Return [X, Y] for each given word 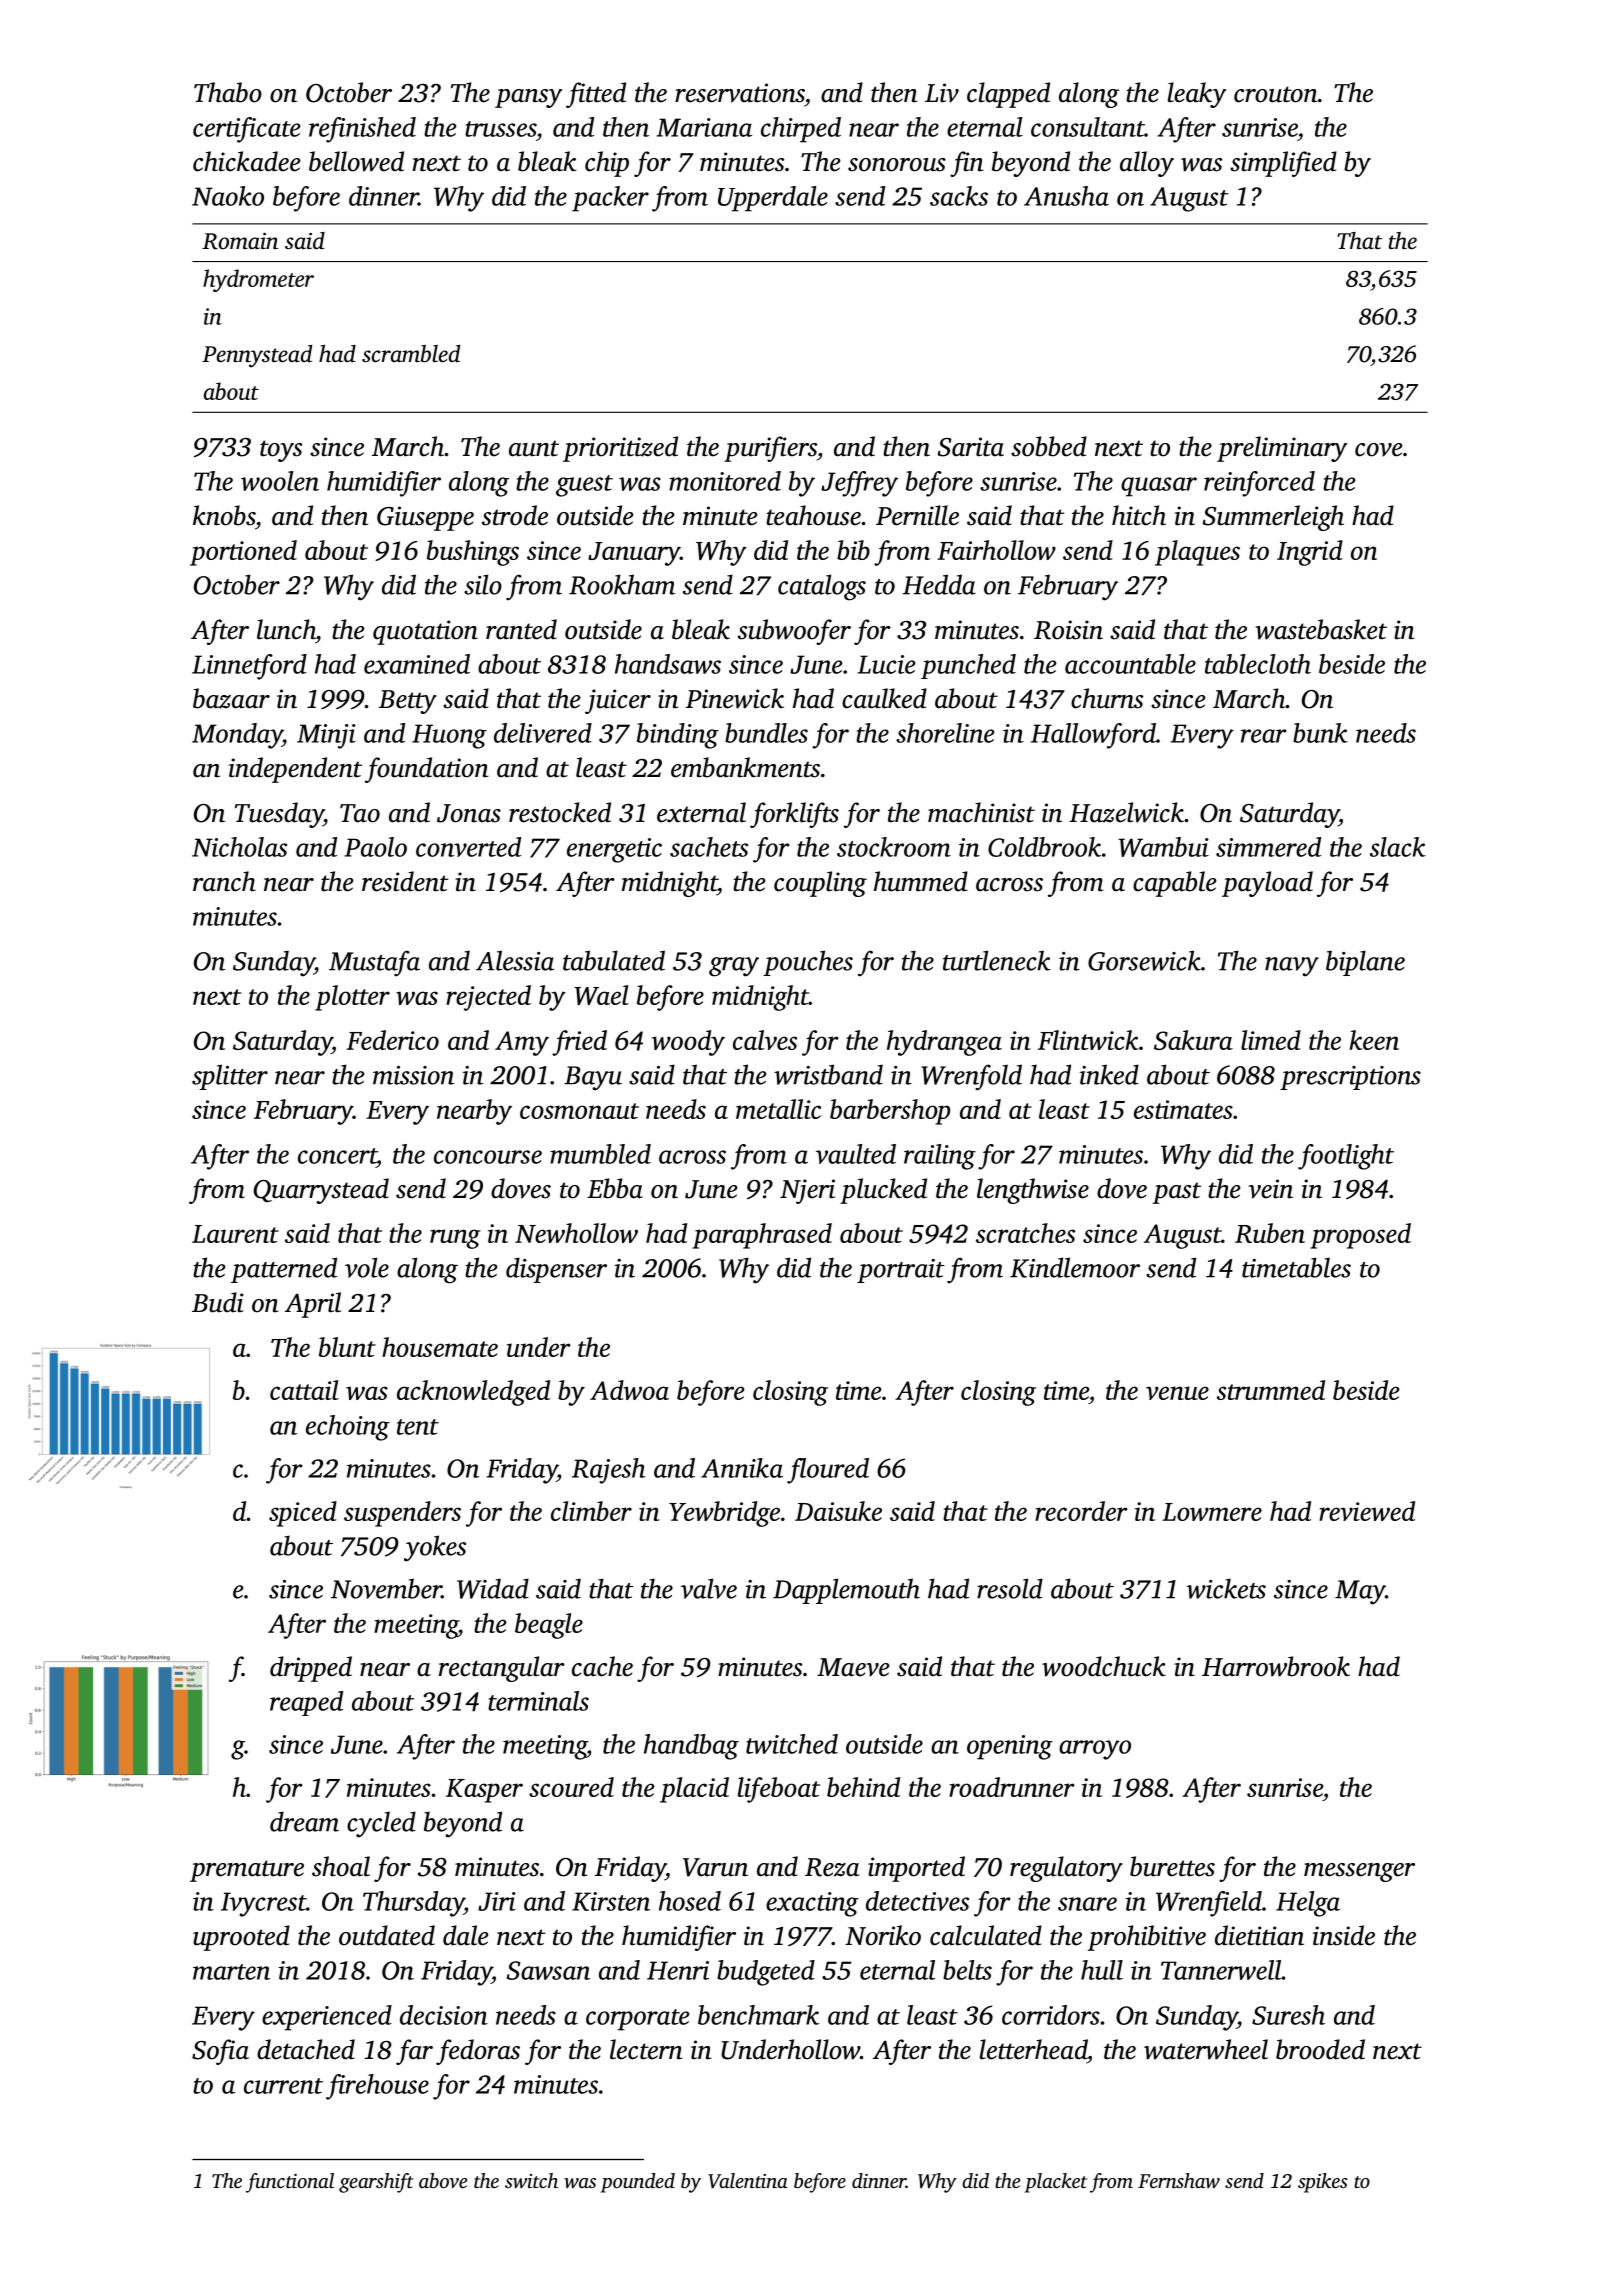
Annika [742, 1468]
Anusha [1066, 196]
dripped [311, 1669]
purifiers [770, 449]
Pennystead [257, 356]
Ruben [1270, 1233]
